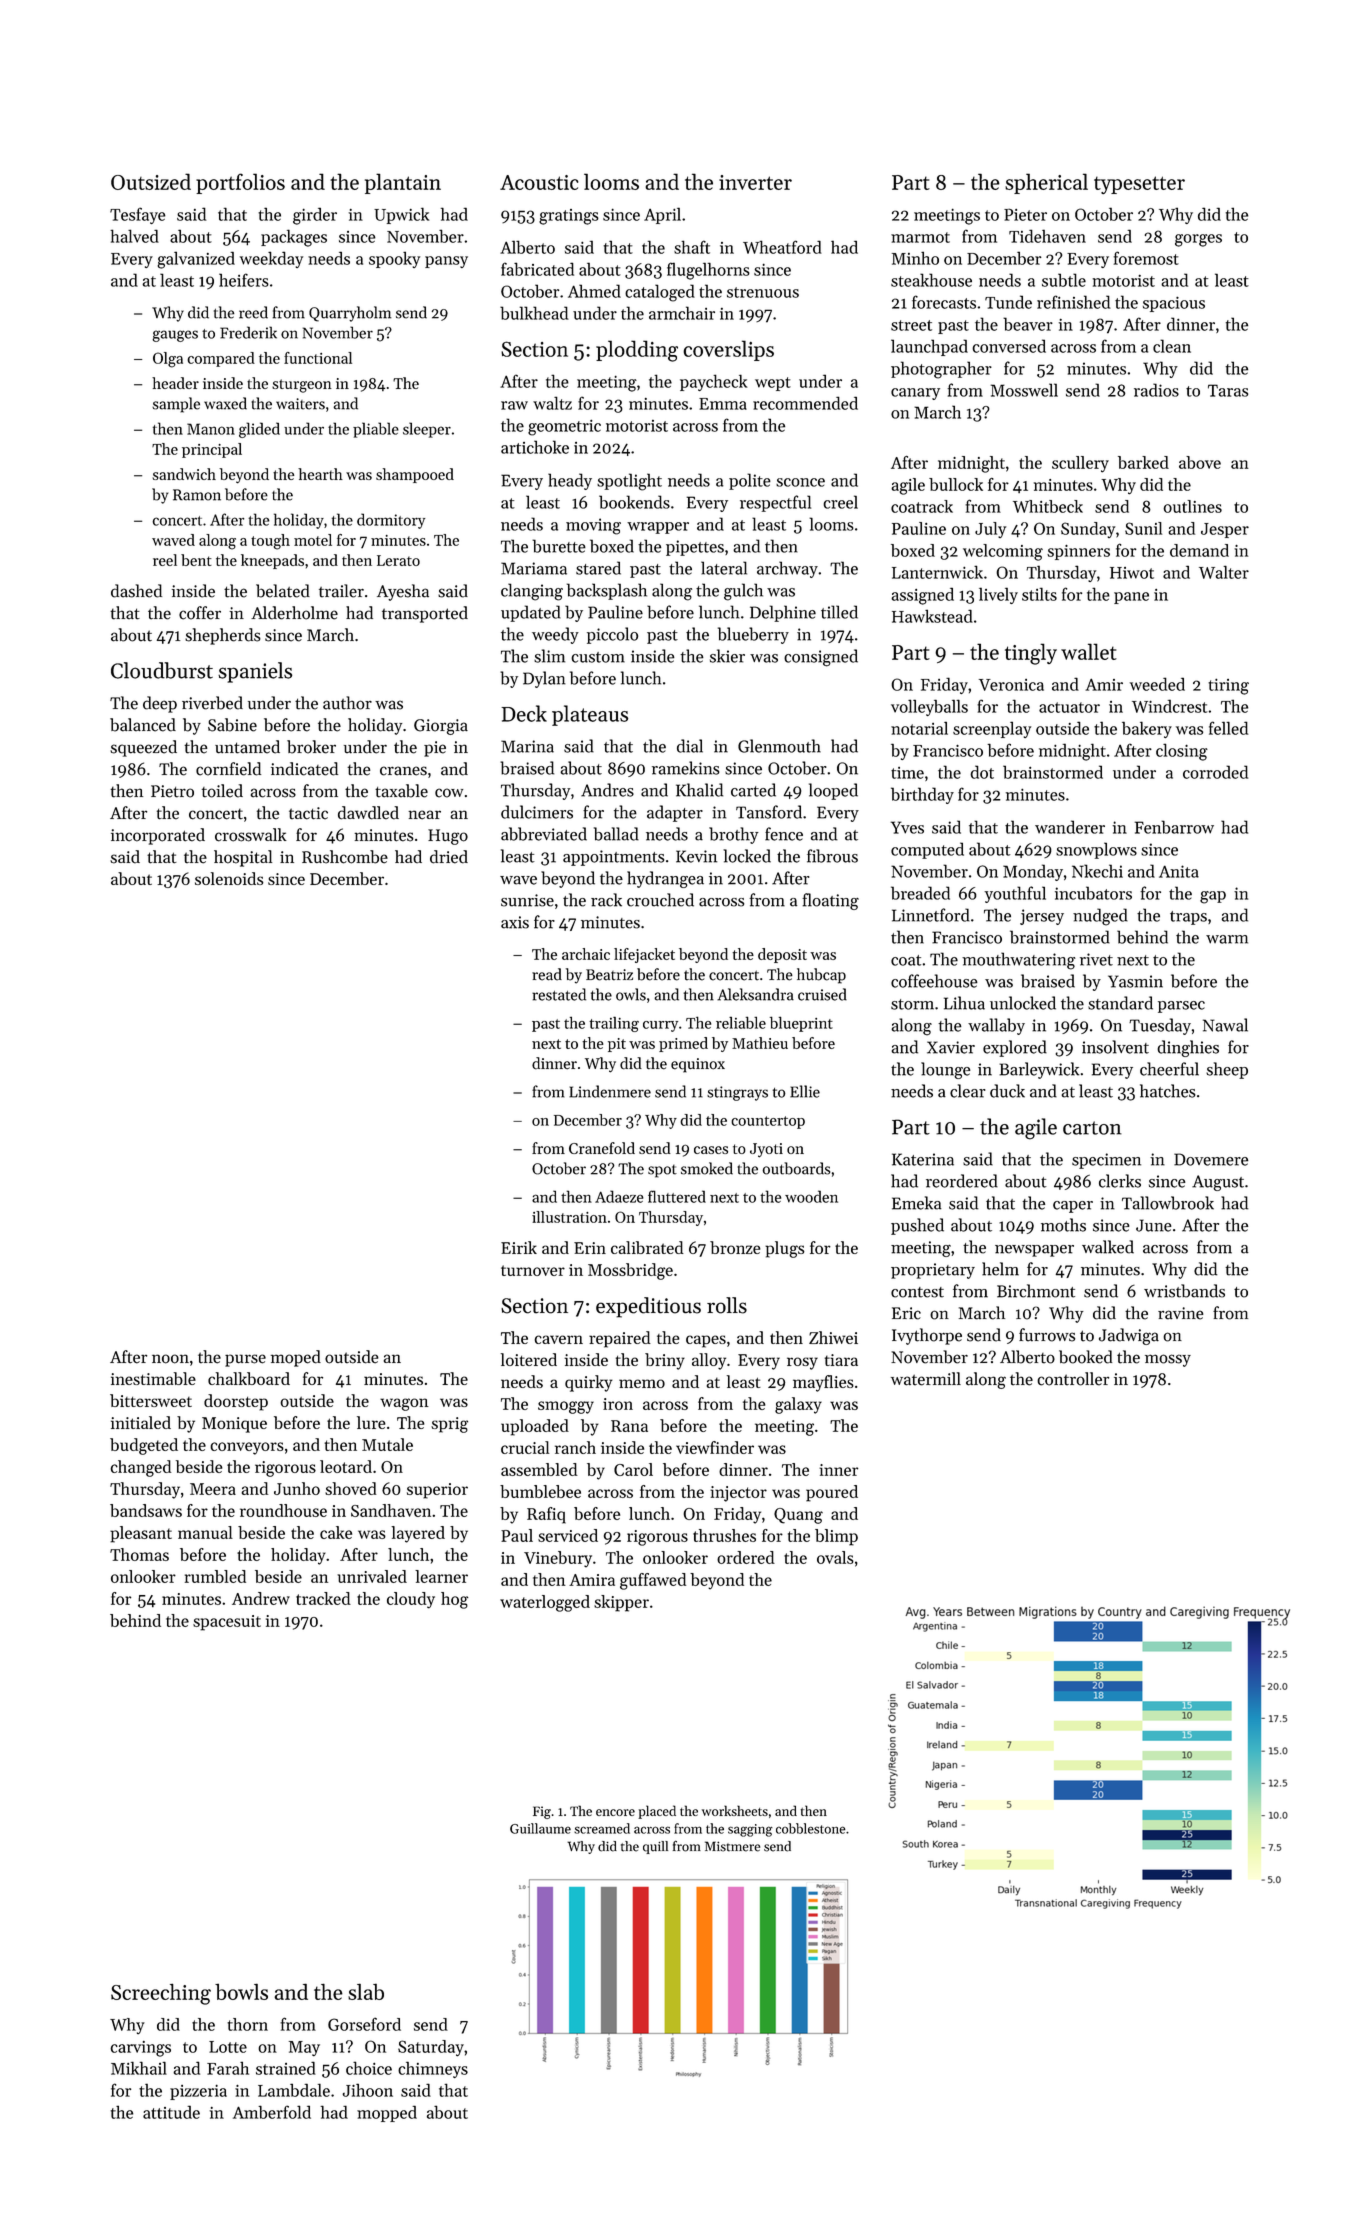 The width and height of the page is (1359, 2238). What do you see at coordinates (564, 428) in the page?
I see `geometric` at bounding box center [564, 428].
